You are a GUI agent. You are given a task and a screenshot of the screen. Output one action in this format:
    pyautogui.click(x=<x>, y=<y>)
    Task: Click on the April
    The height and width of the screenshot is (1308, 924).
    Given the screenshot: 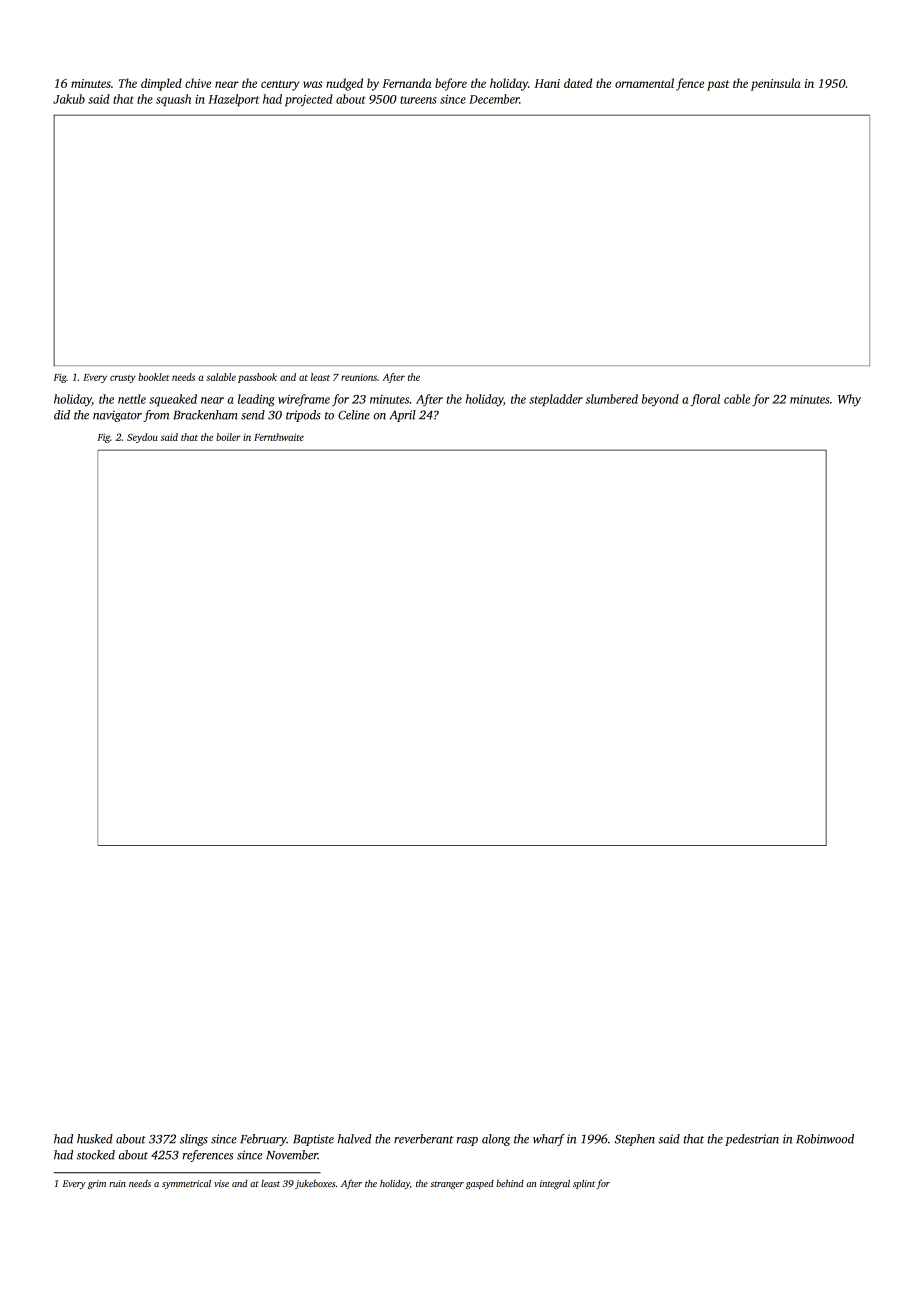 What is the action you would take?
    pyautogui.click(x=402, y=416)
